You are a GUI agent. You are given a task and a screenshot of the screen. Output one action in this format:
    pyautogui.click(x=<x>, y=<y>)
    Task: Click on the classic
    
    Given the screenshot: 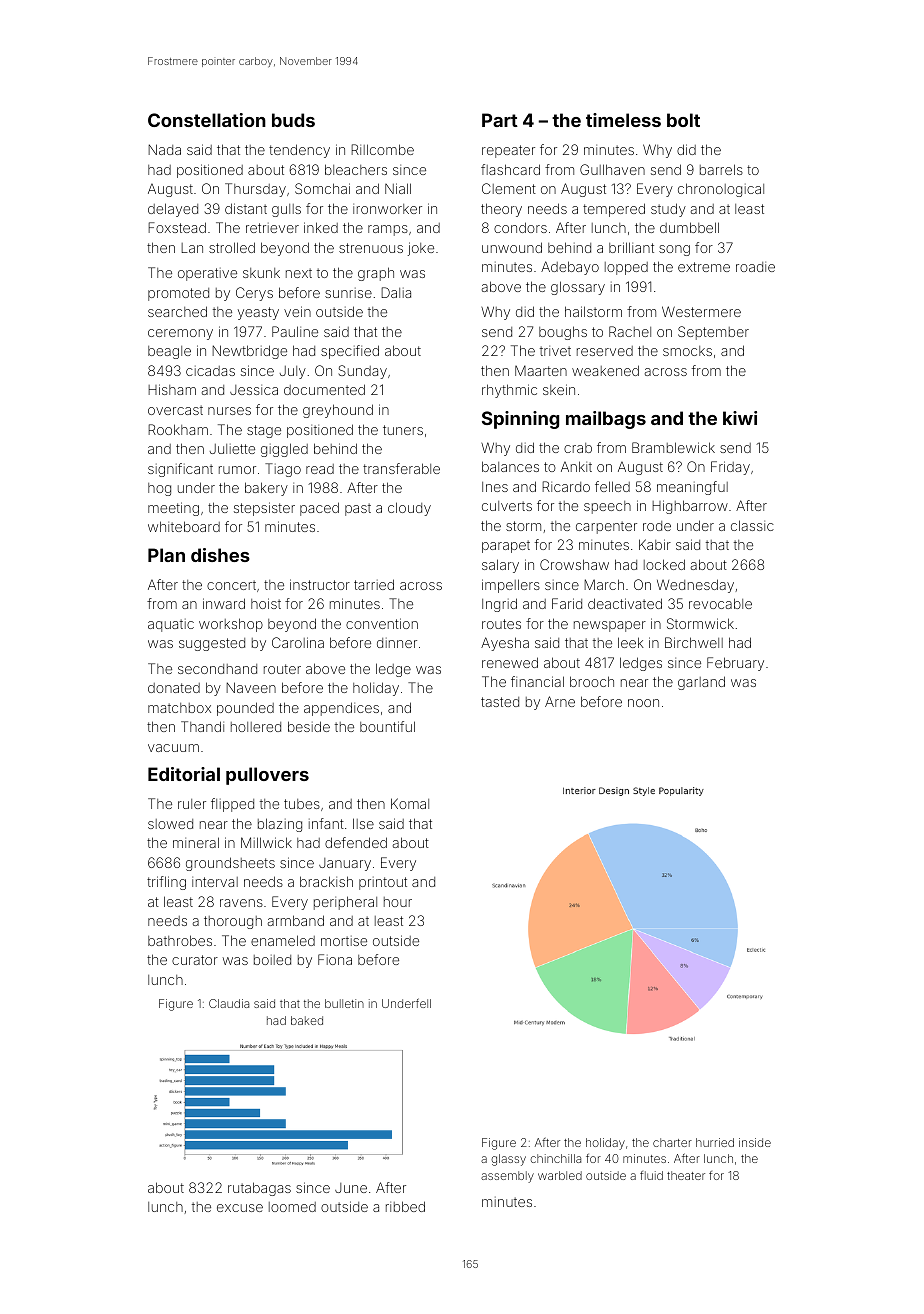 What is the action you would take?
    pyautogui.click(x=752, y=525)
